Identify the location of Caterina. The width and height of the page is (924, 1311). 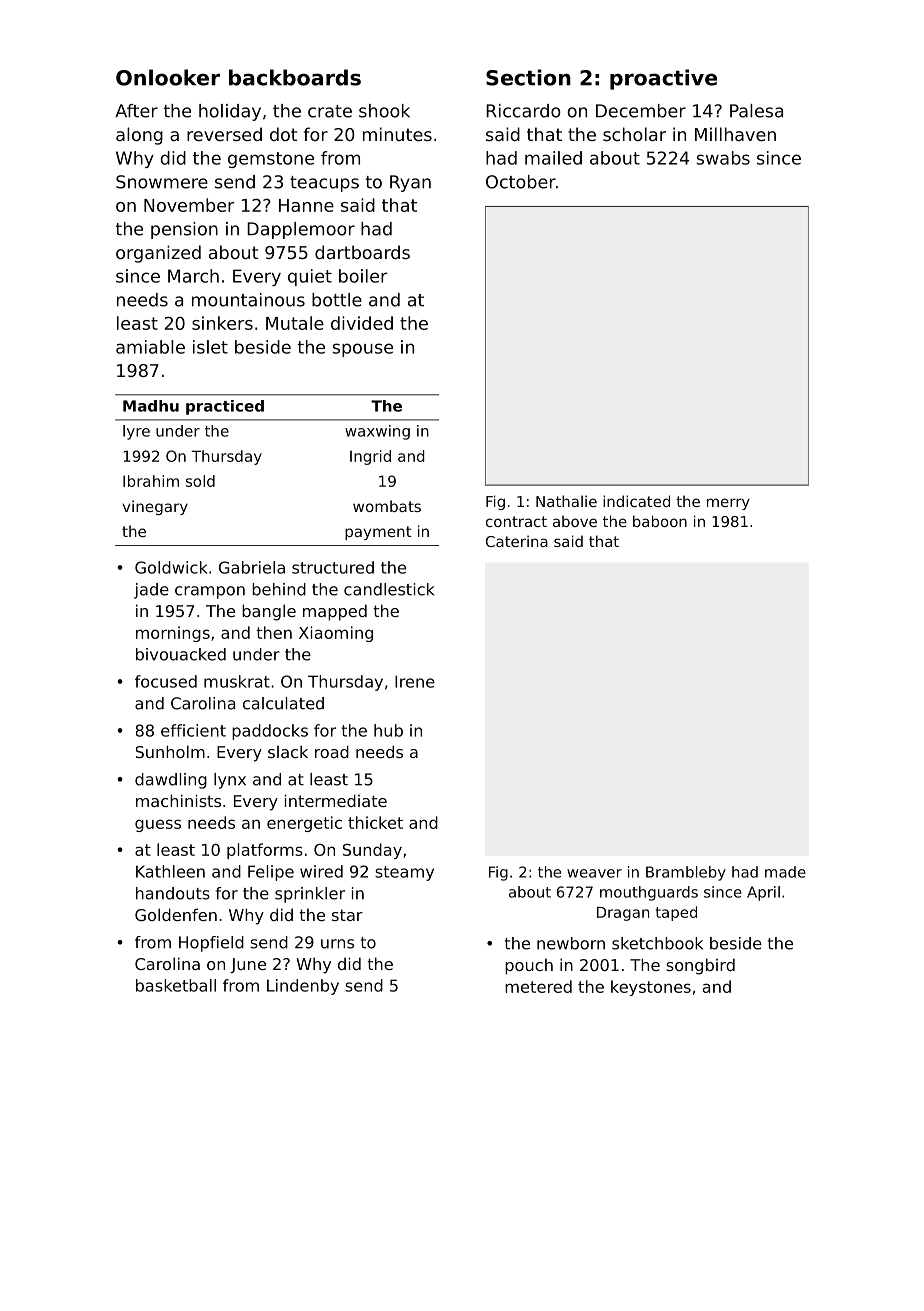
(517, 541).
